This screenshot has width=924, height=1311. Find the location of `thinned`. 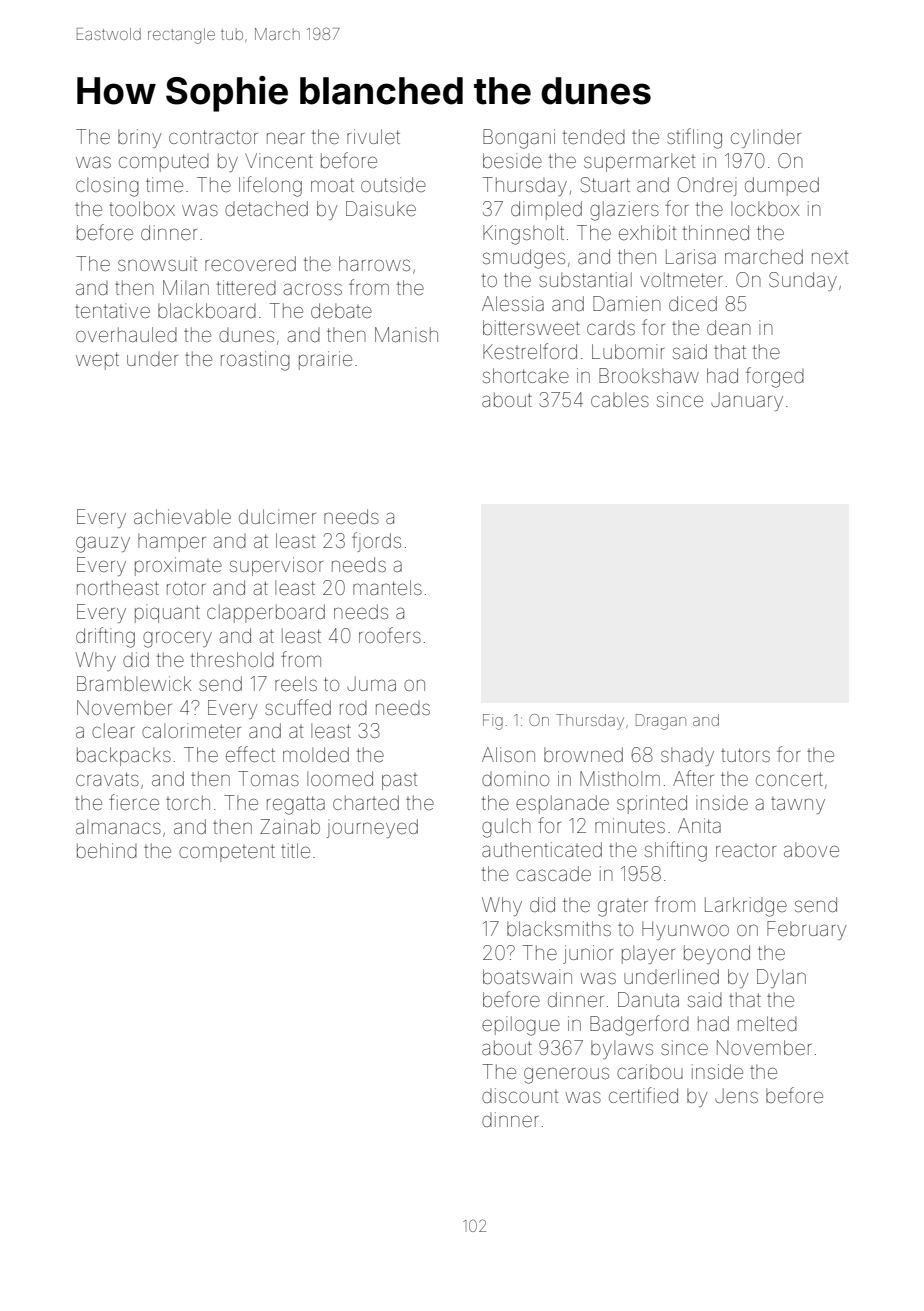

thinned is located at coordinates (716, 232).
